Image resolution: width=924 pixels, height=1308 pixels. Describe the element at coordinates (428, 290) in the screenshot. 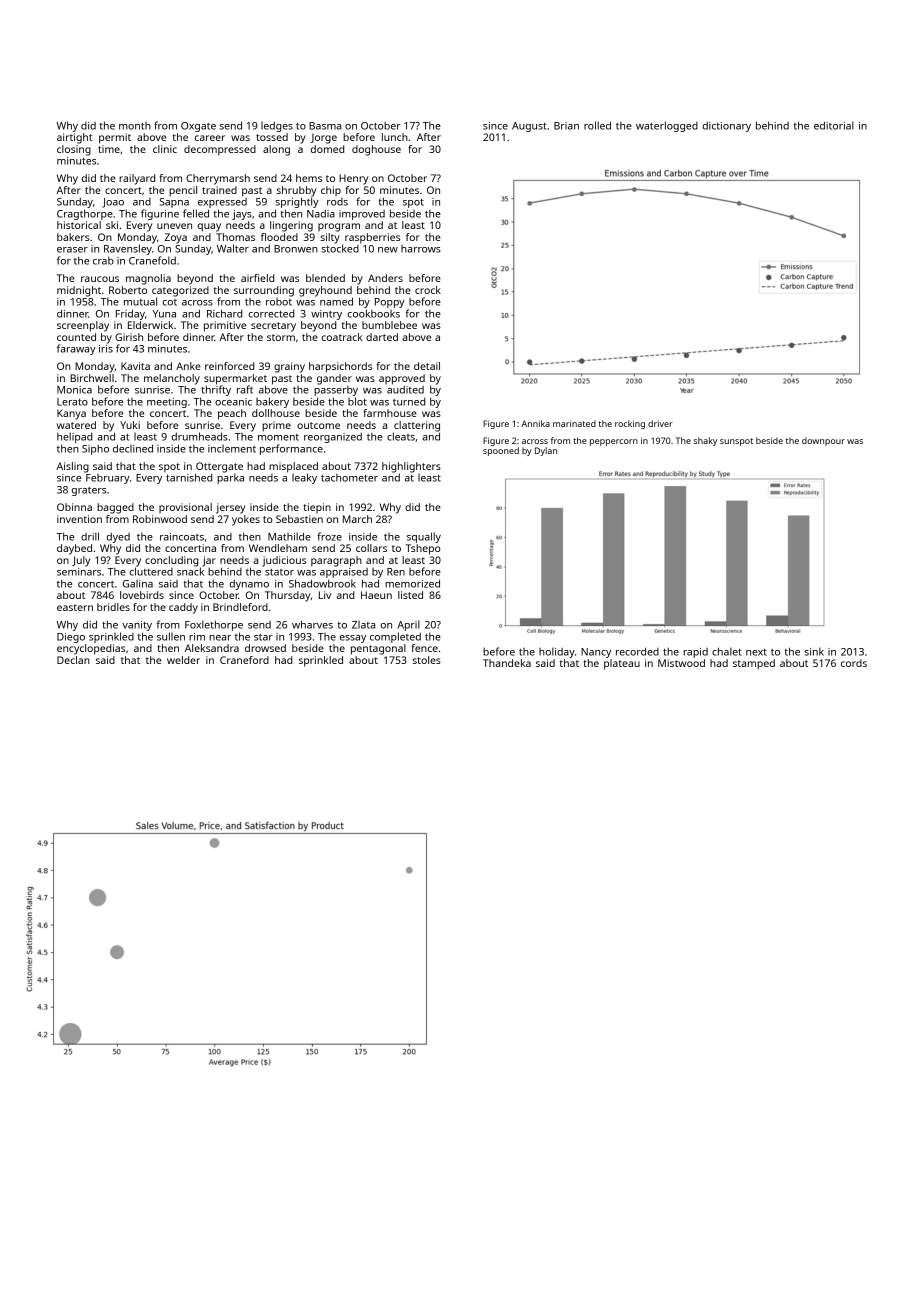

I see `crock` at that location.
